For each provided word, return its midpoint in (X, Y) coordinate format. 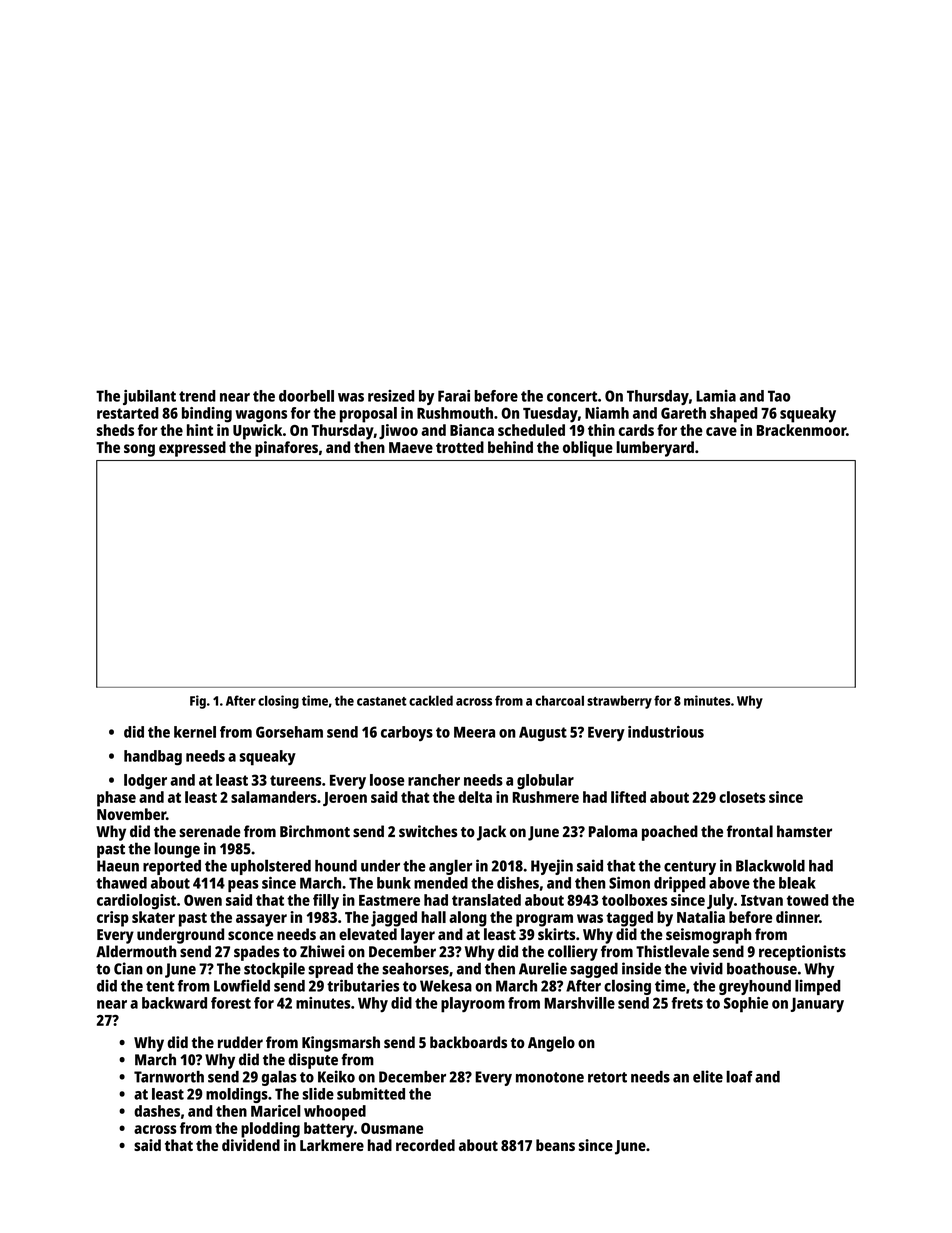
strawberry (619, 702)
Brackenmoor (801, 430)
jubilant (149, 397)
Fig (198, 702)
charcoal (559, 700)
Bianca (472, 430)
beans (555, 1145)
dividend (251, 1145)
